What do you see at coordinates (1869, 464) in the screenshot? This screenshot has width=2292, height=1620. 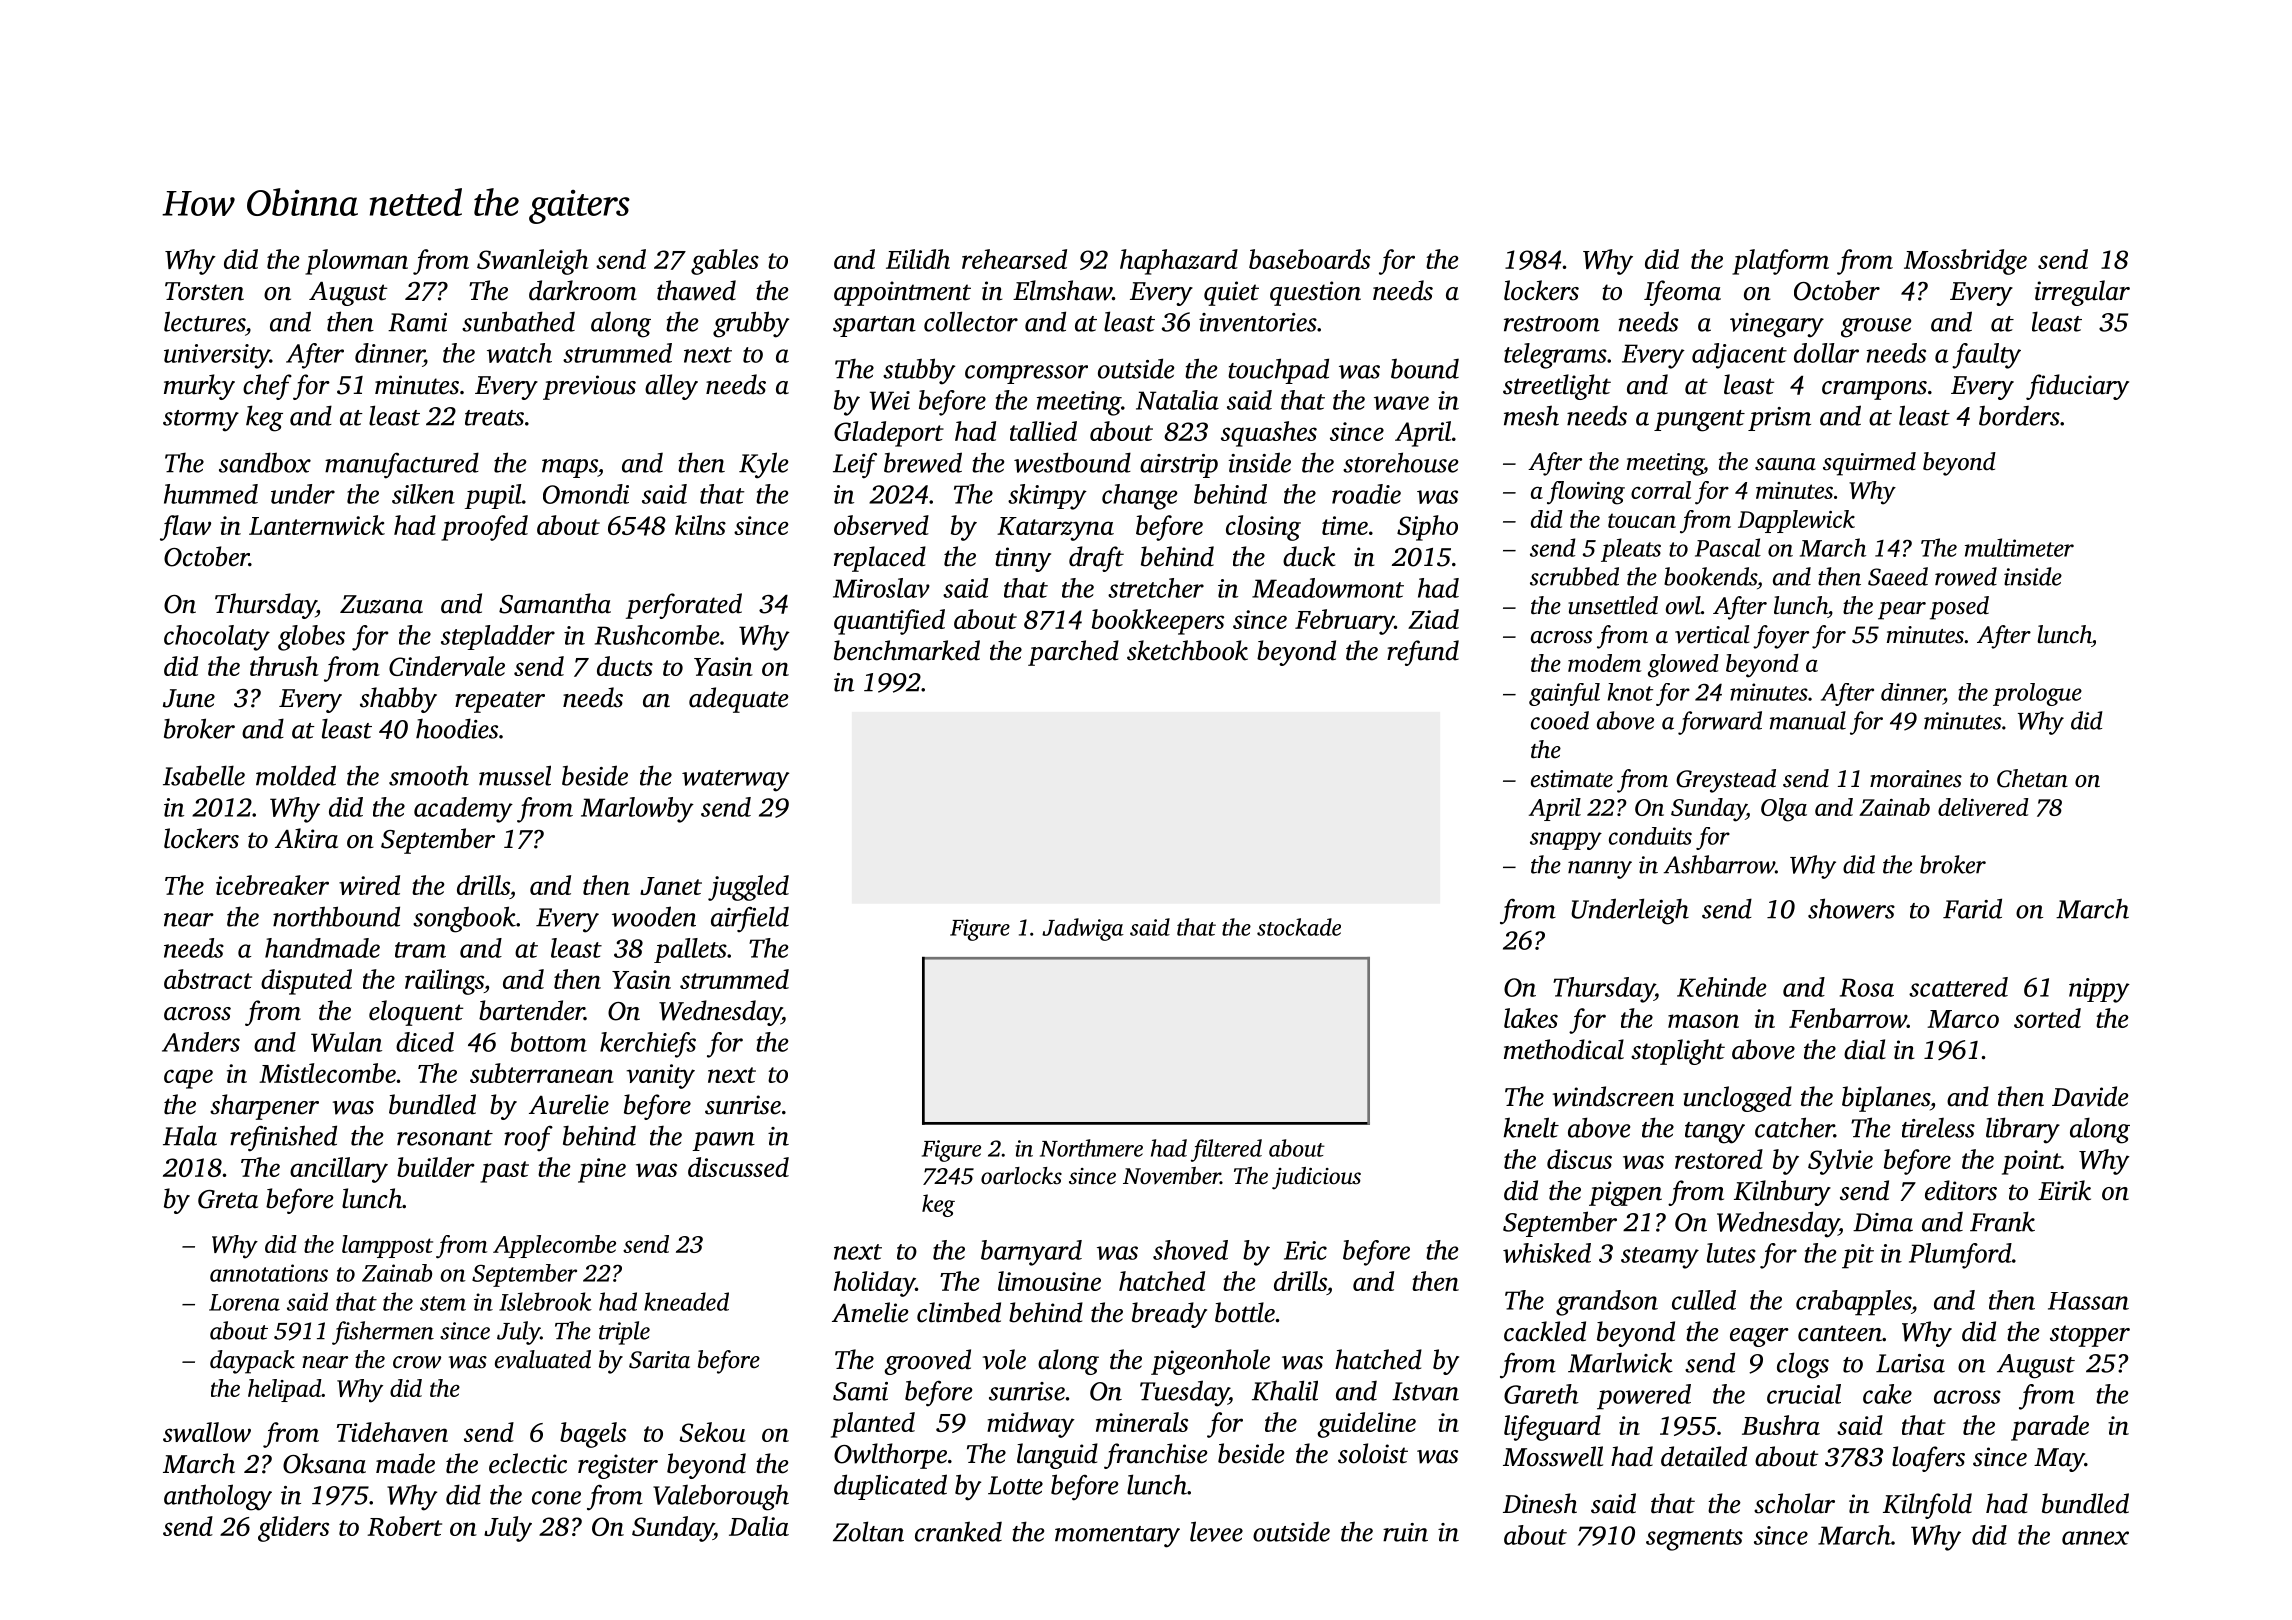 I see `squirmed` at bounding box center [1869, 464].
